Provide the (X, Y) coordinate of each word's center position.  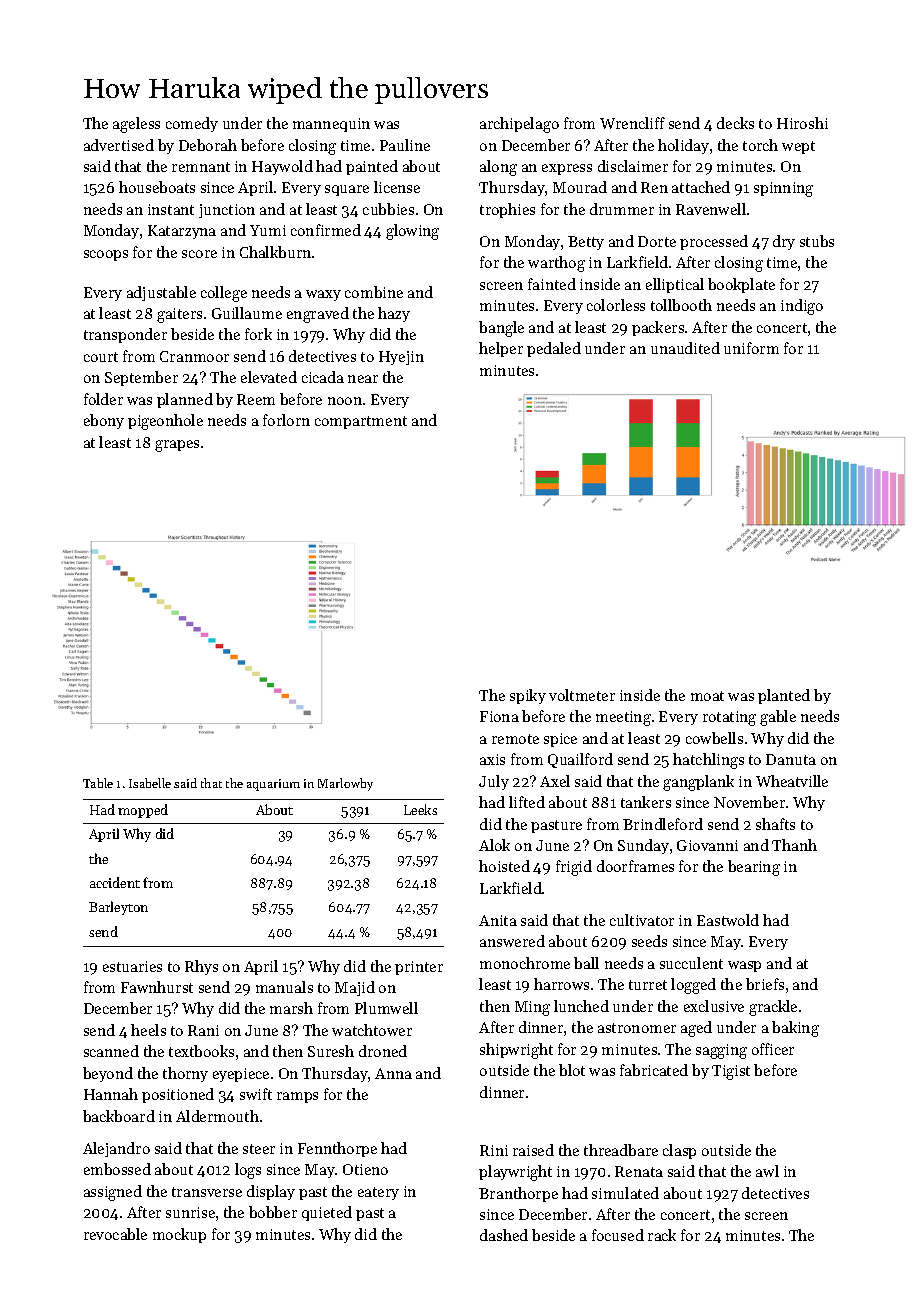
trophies (507, 210)
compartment (361, 422)
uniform (751, 348)
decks (735, 123)
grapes (177, 446)
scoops (106, 255)
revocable (115, 1234)
